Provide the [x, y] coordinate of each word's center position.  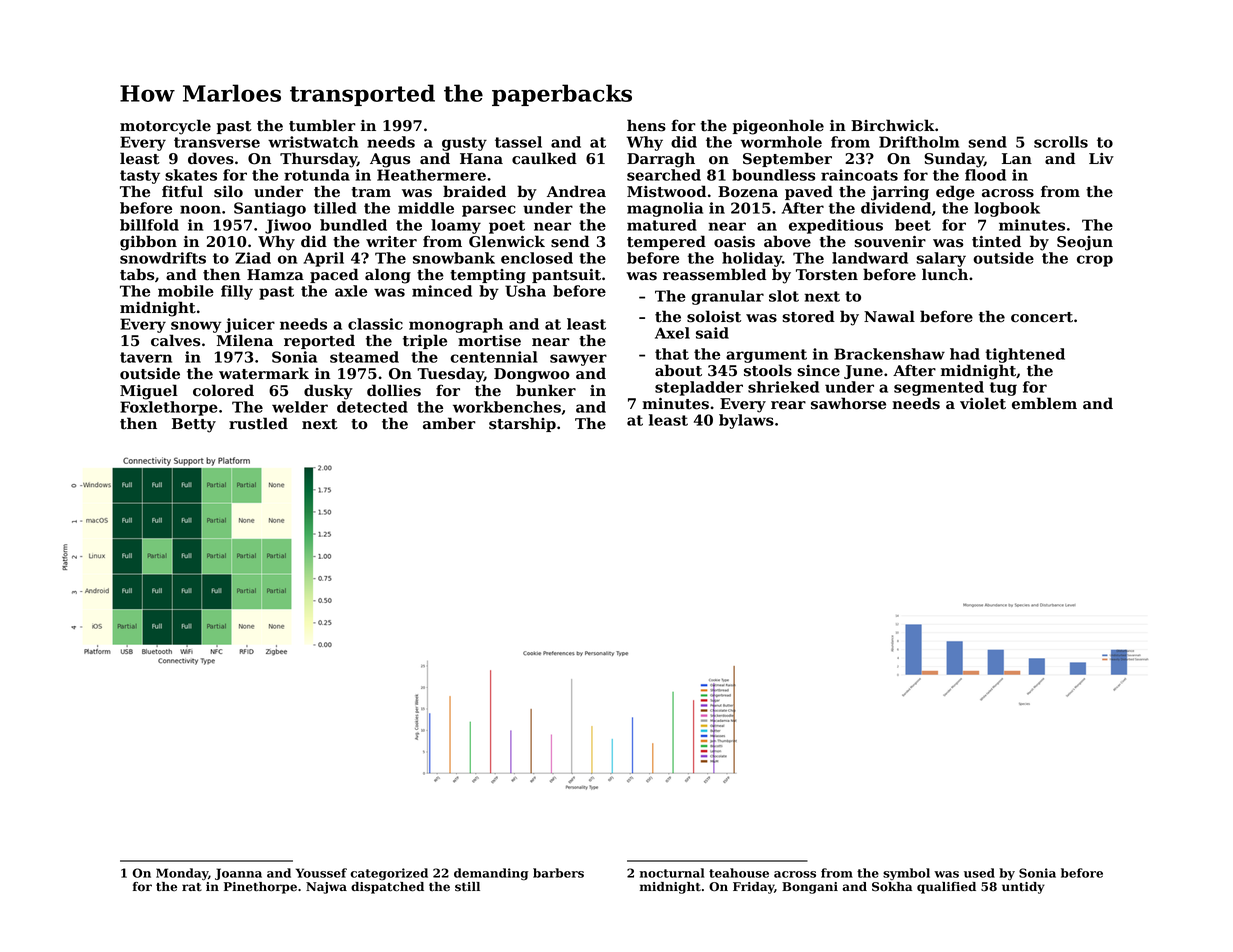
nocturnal [672, 873]
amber [449, 423]
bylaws [746, 421]
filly [237, 292]
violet [983, 403]
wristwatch [313, 142]
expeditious [836, 226]
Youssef [321, 873]
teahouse [739, 873]
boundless [773, 175]
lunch [945, 274]
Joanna [238, 874]
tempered [666, 242]
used [979, 873]
